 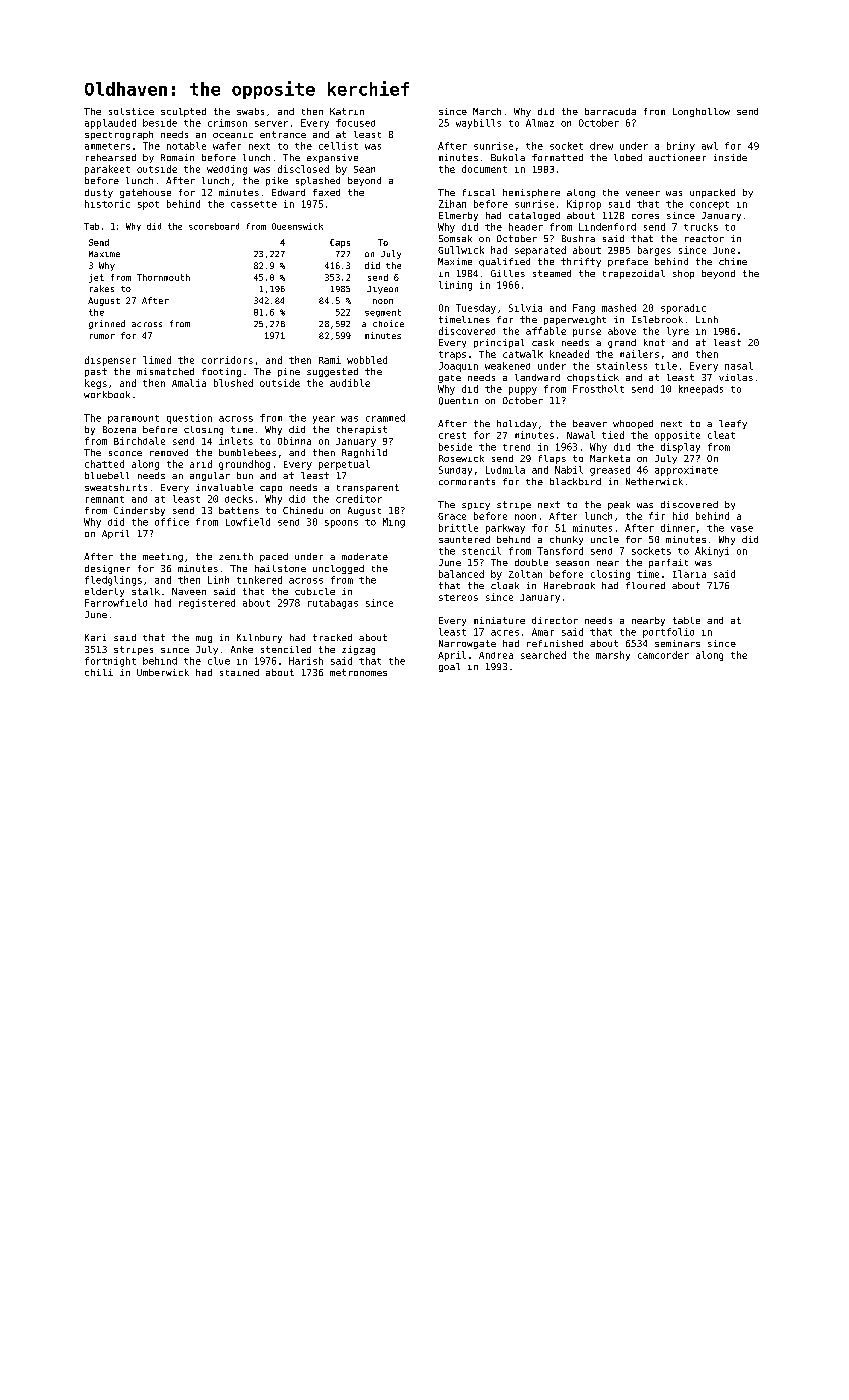 What do you see at coordinates (668, 633) in the screenshot?
I see `portfolio` at bounding box center [668, 633].
